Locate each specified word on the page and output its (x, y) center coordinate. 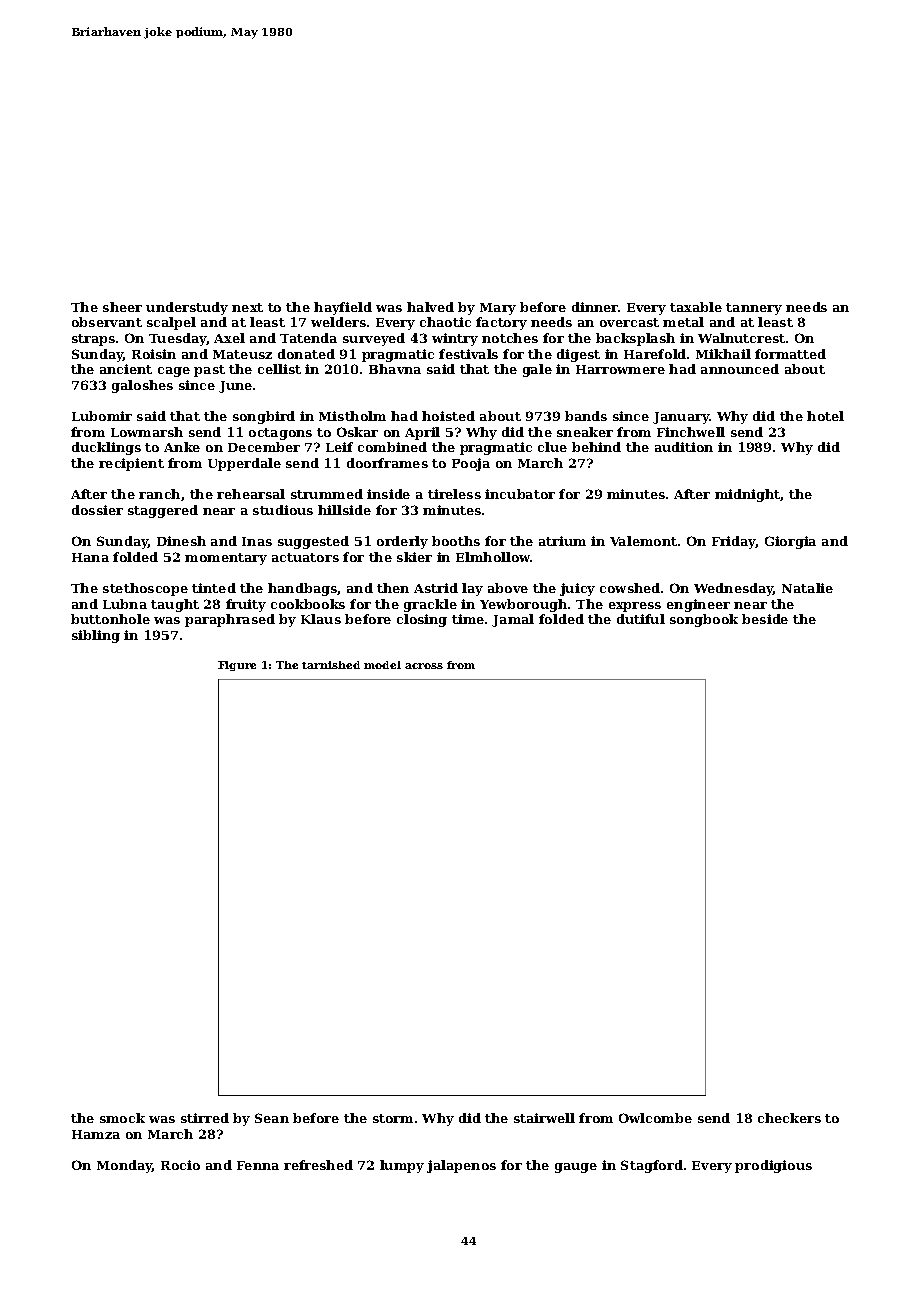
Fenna (258, 1165)
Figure (237, 666)
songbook (704, 620)
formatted (790, 354)
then (393, 588)
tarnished (331, 665)
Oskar (357, 432)
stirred (205, 1118)
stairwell (544, 1118)
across (424, 666)
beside (765, 619)
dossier (97, 510)
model (382, 665)
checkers (789, 1118)
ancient (126, 369)
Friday (734, 542)
